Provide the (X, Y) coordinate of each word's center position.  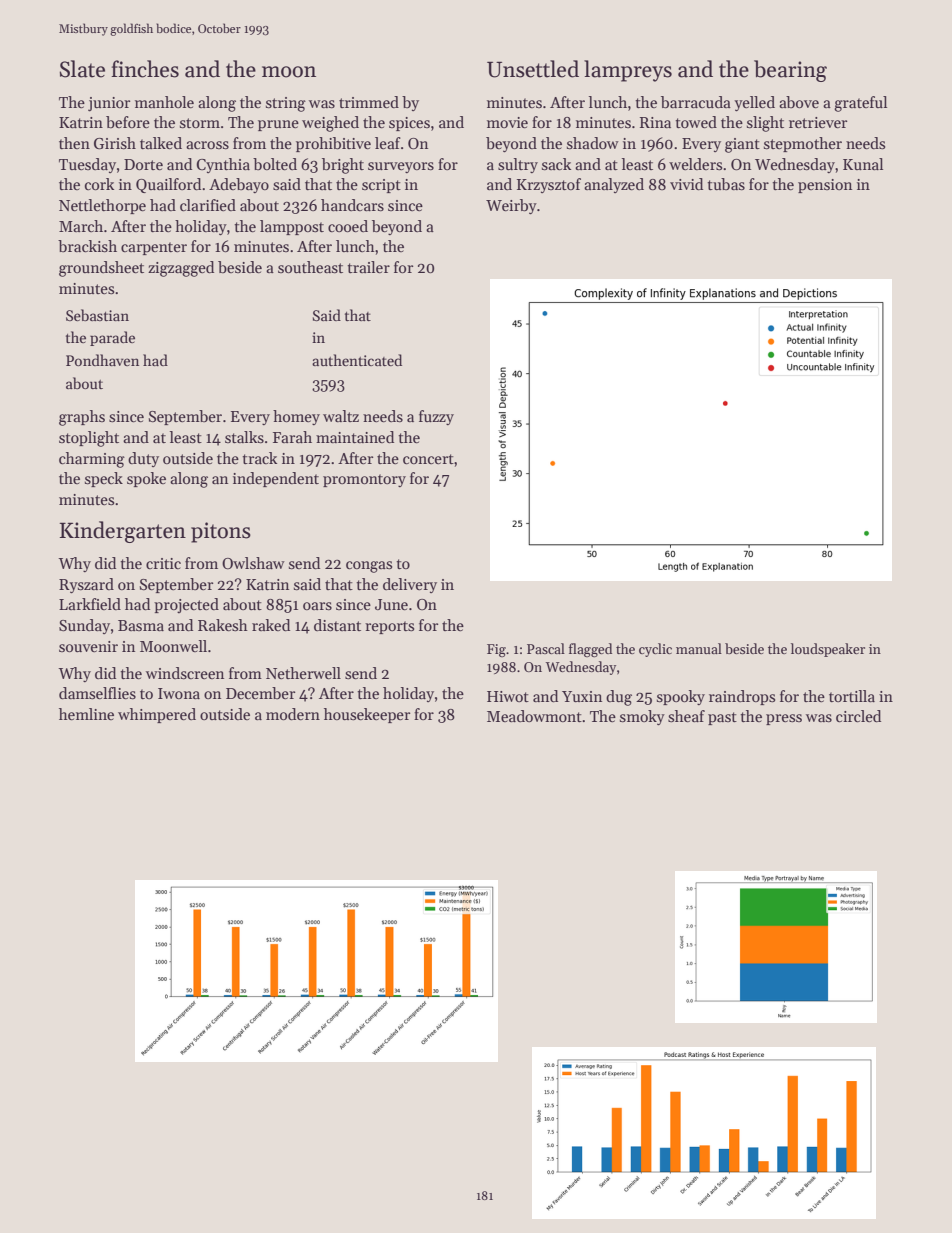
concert (428, 459)
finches (145, 69)
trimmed (369, 102)
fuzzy (436, 417)
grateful (860, 104)
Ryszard (86, 585)
